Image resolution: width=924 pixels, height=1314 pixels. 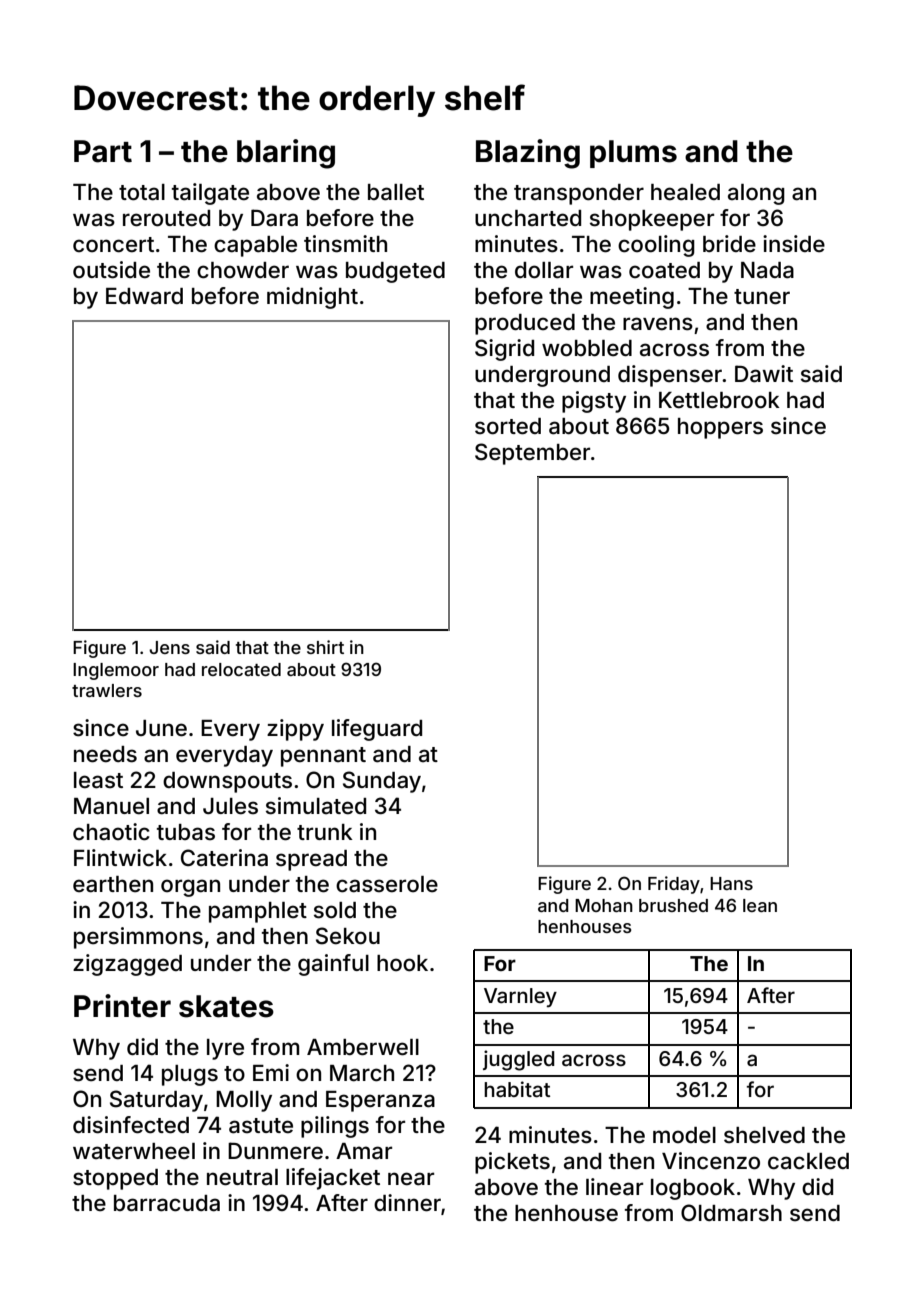 I want to click on neutral, so click(x=242, y=1177).
